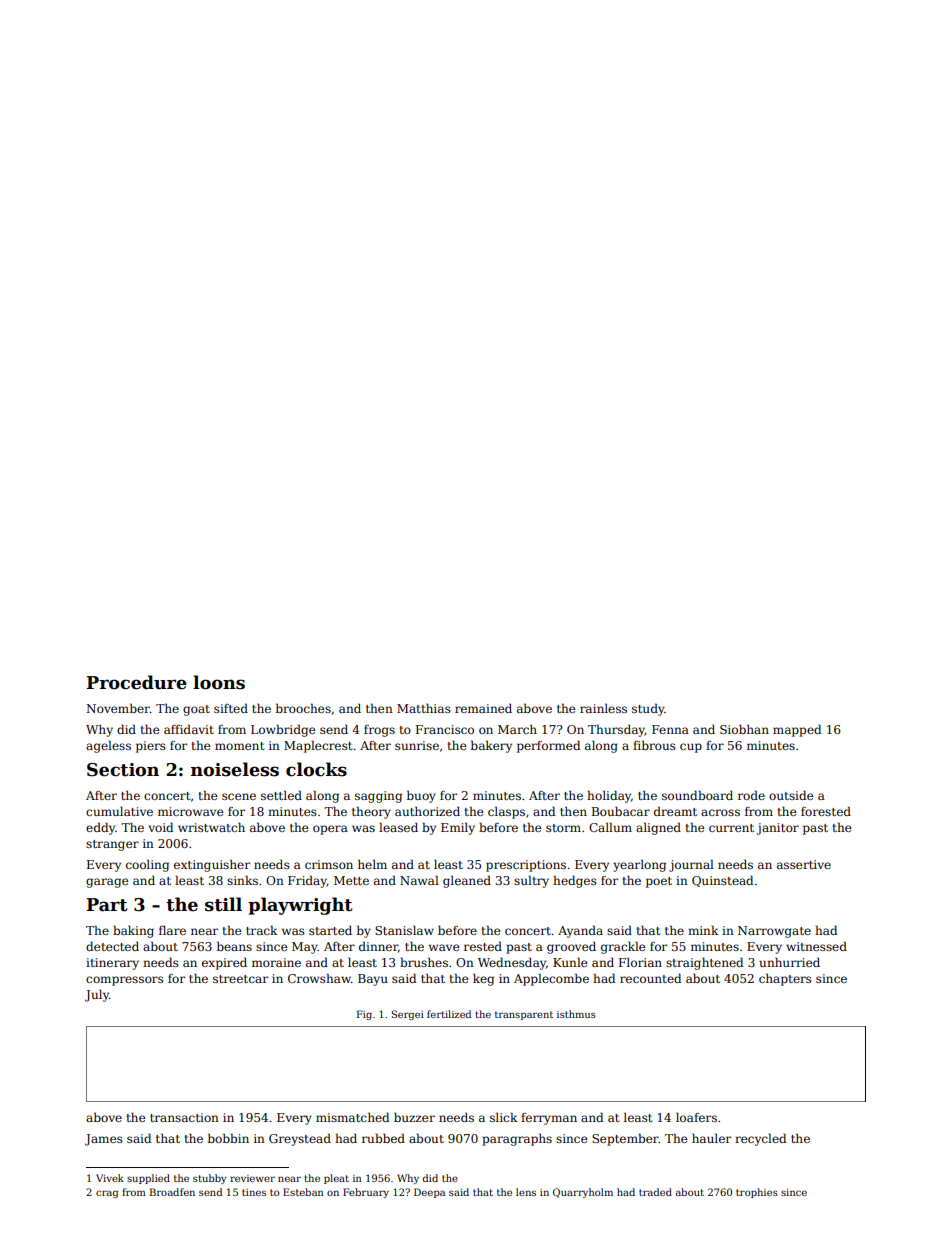  I want to click on keg, so click(483, 980).
